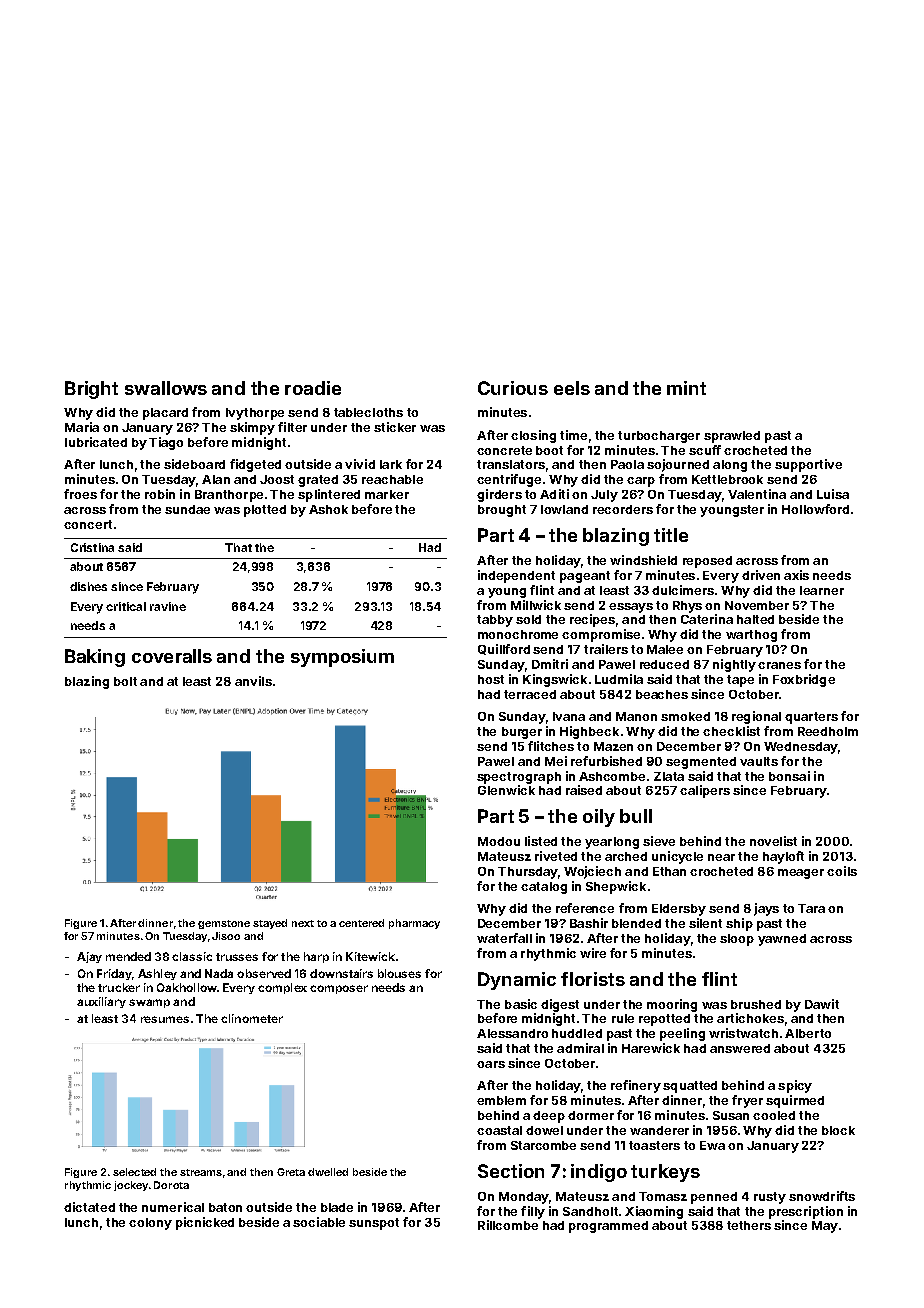 This screenshot has width=924, height=1308. What do you see at coordinates (88, 524) in the screenshot?
I see `concert` at bounding box center [88, 524].
